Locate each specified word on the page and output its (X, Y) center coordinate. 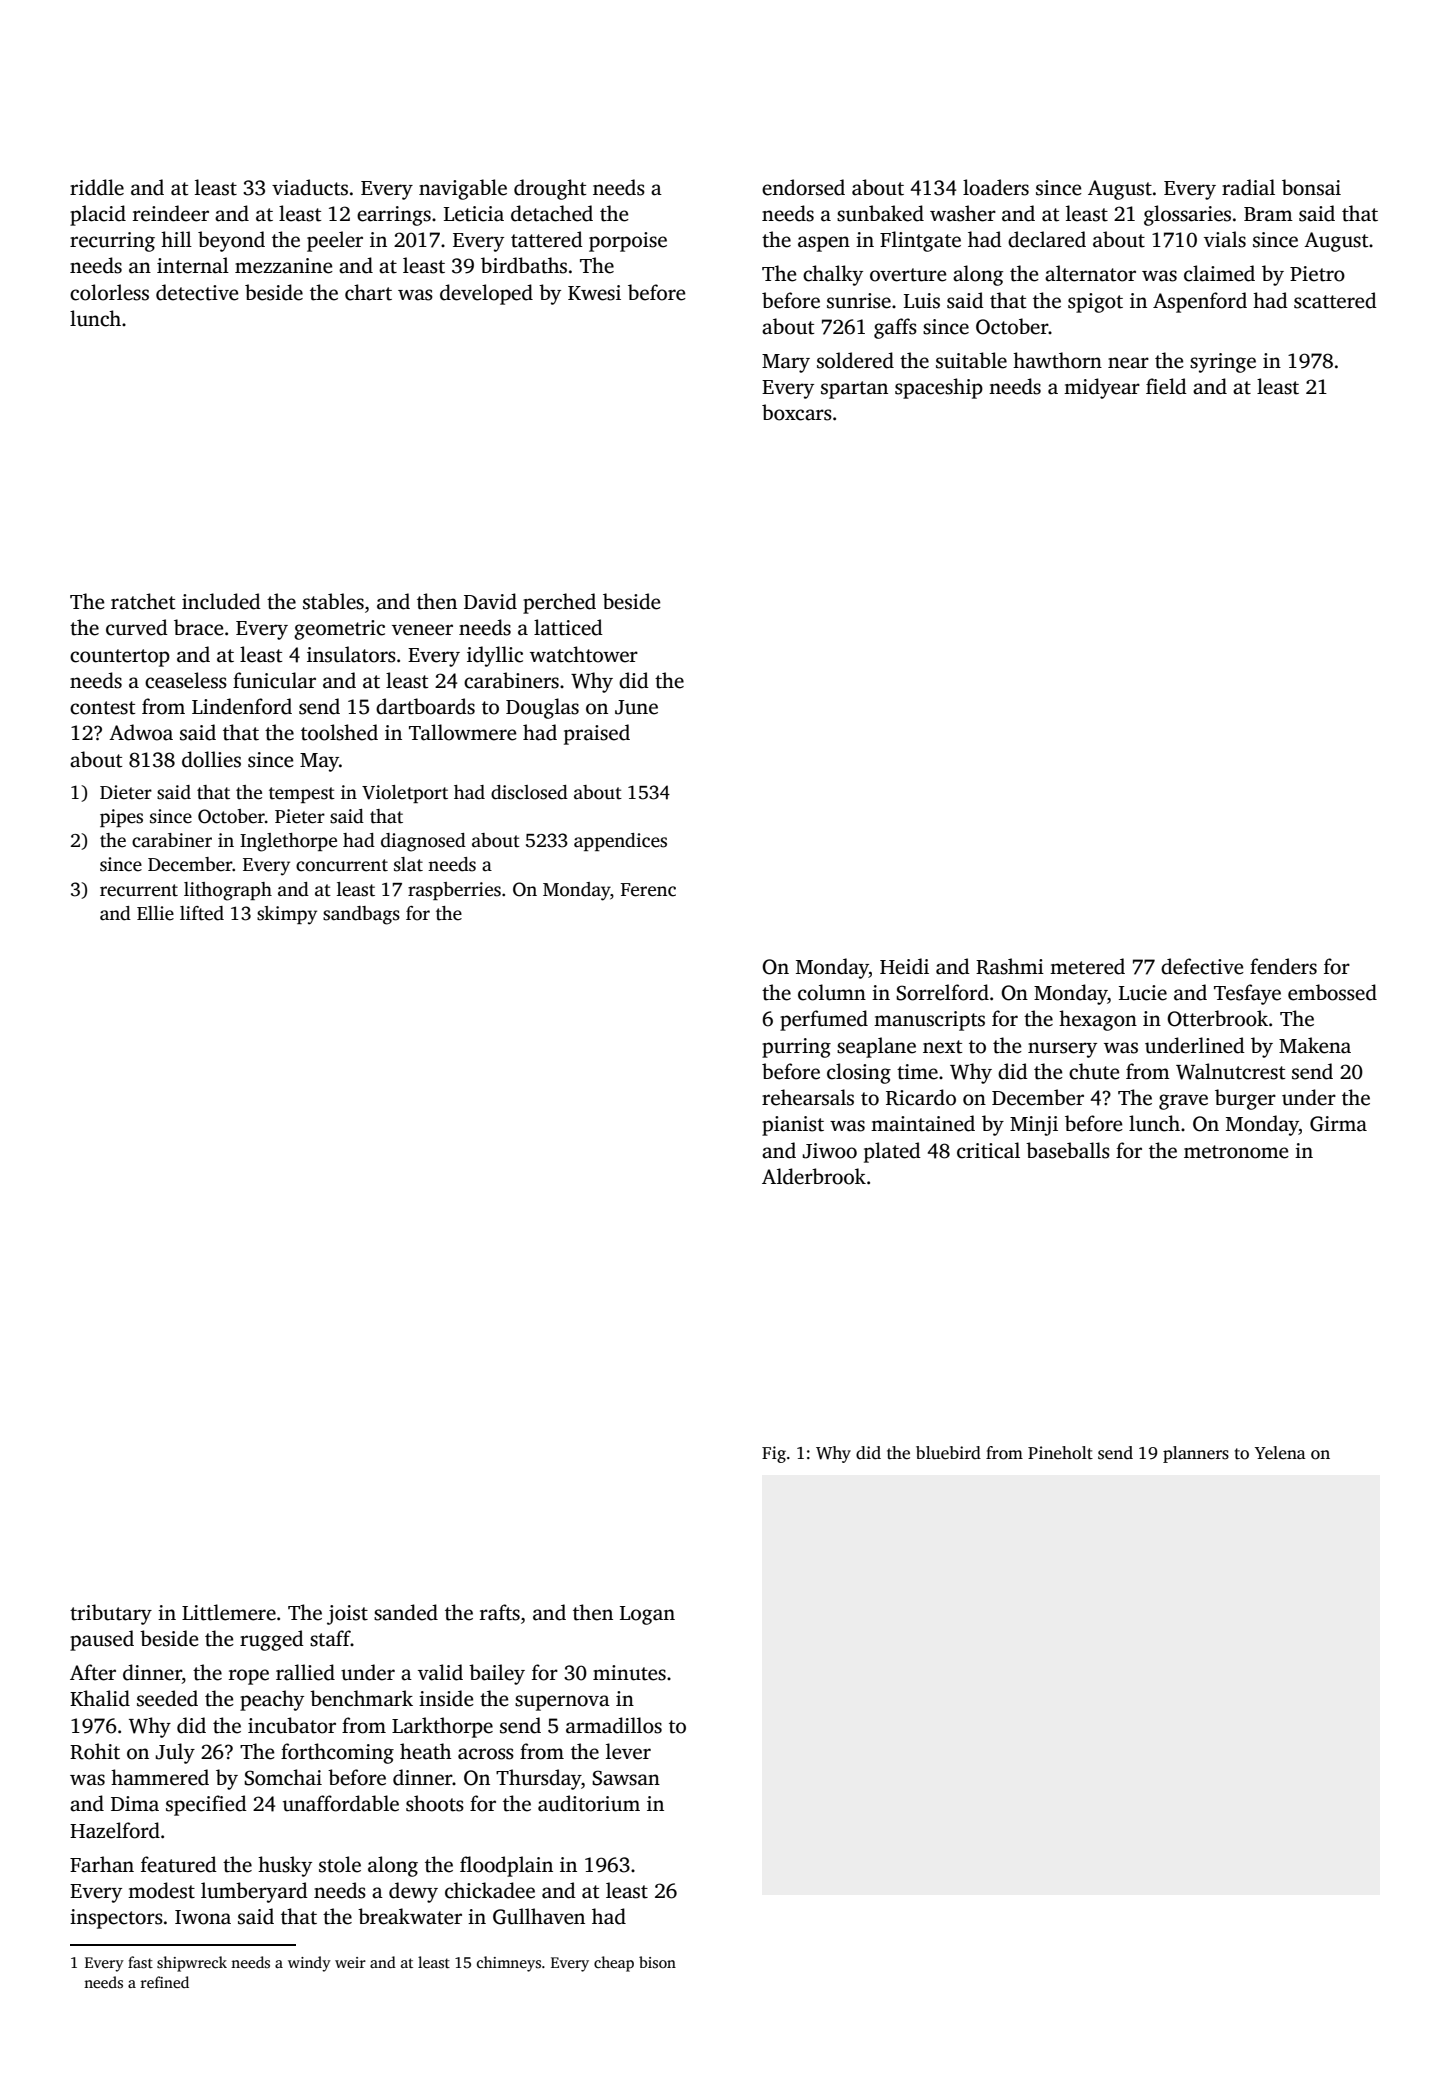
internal (193, 265)
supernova (562, 1703)
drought (550, 189)
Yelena (1280, 1453)
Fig (774, 1454)
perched (559, 603)
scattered (1335, 300)
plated (892, 1152)
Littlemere (229, 1612)
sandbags (361, 915)
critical (988, 1150)
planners (1196, 1454)
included (221, 601)
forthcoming (337, 1753)
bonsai (1311, 187)
